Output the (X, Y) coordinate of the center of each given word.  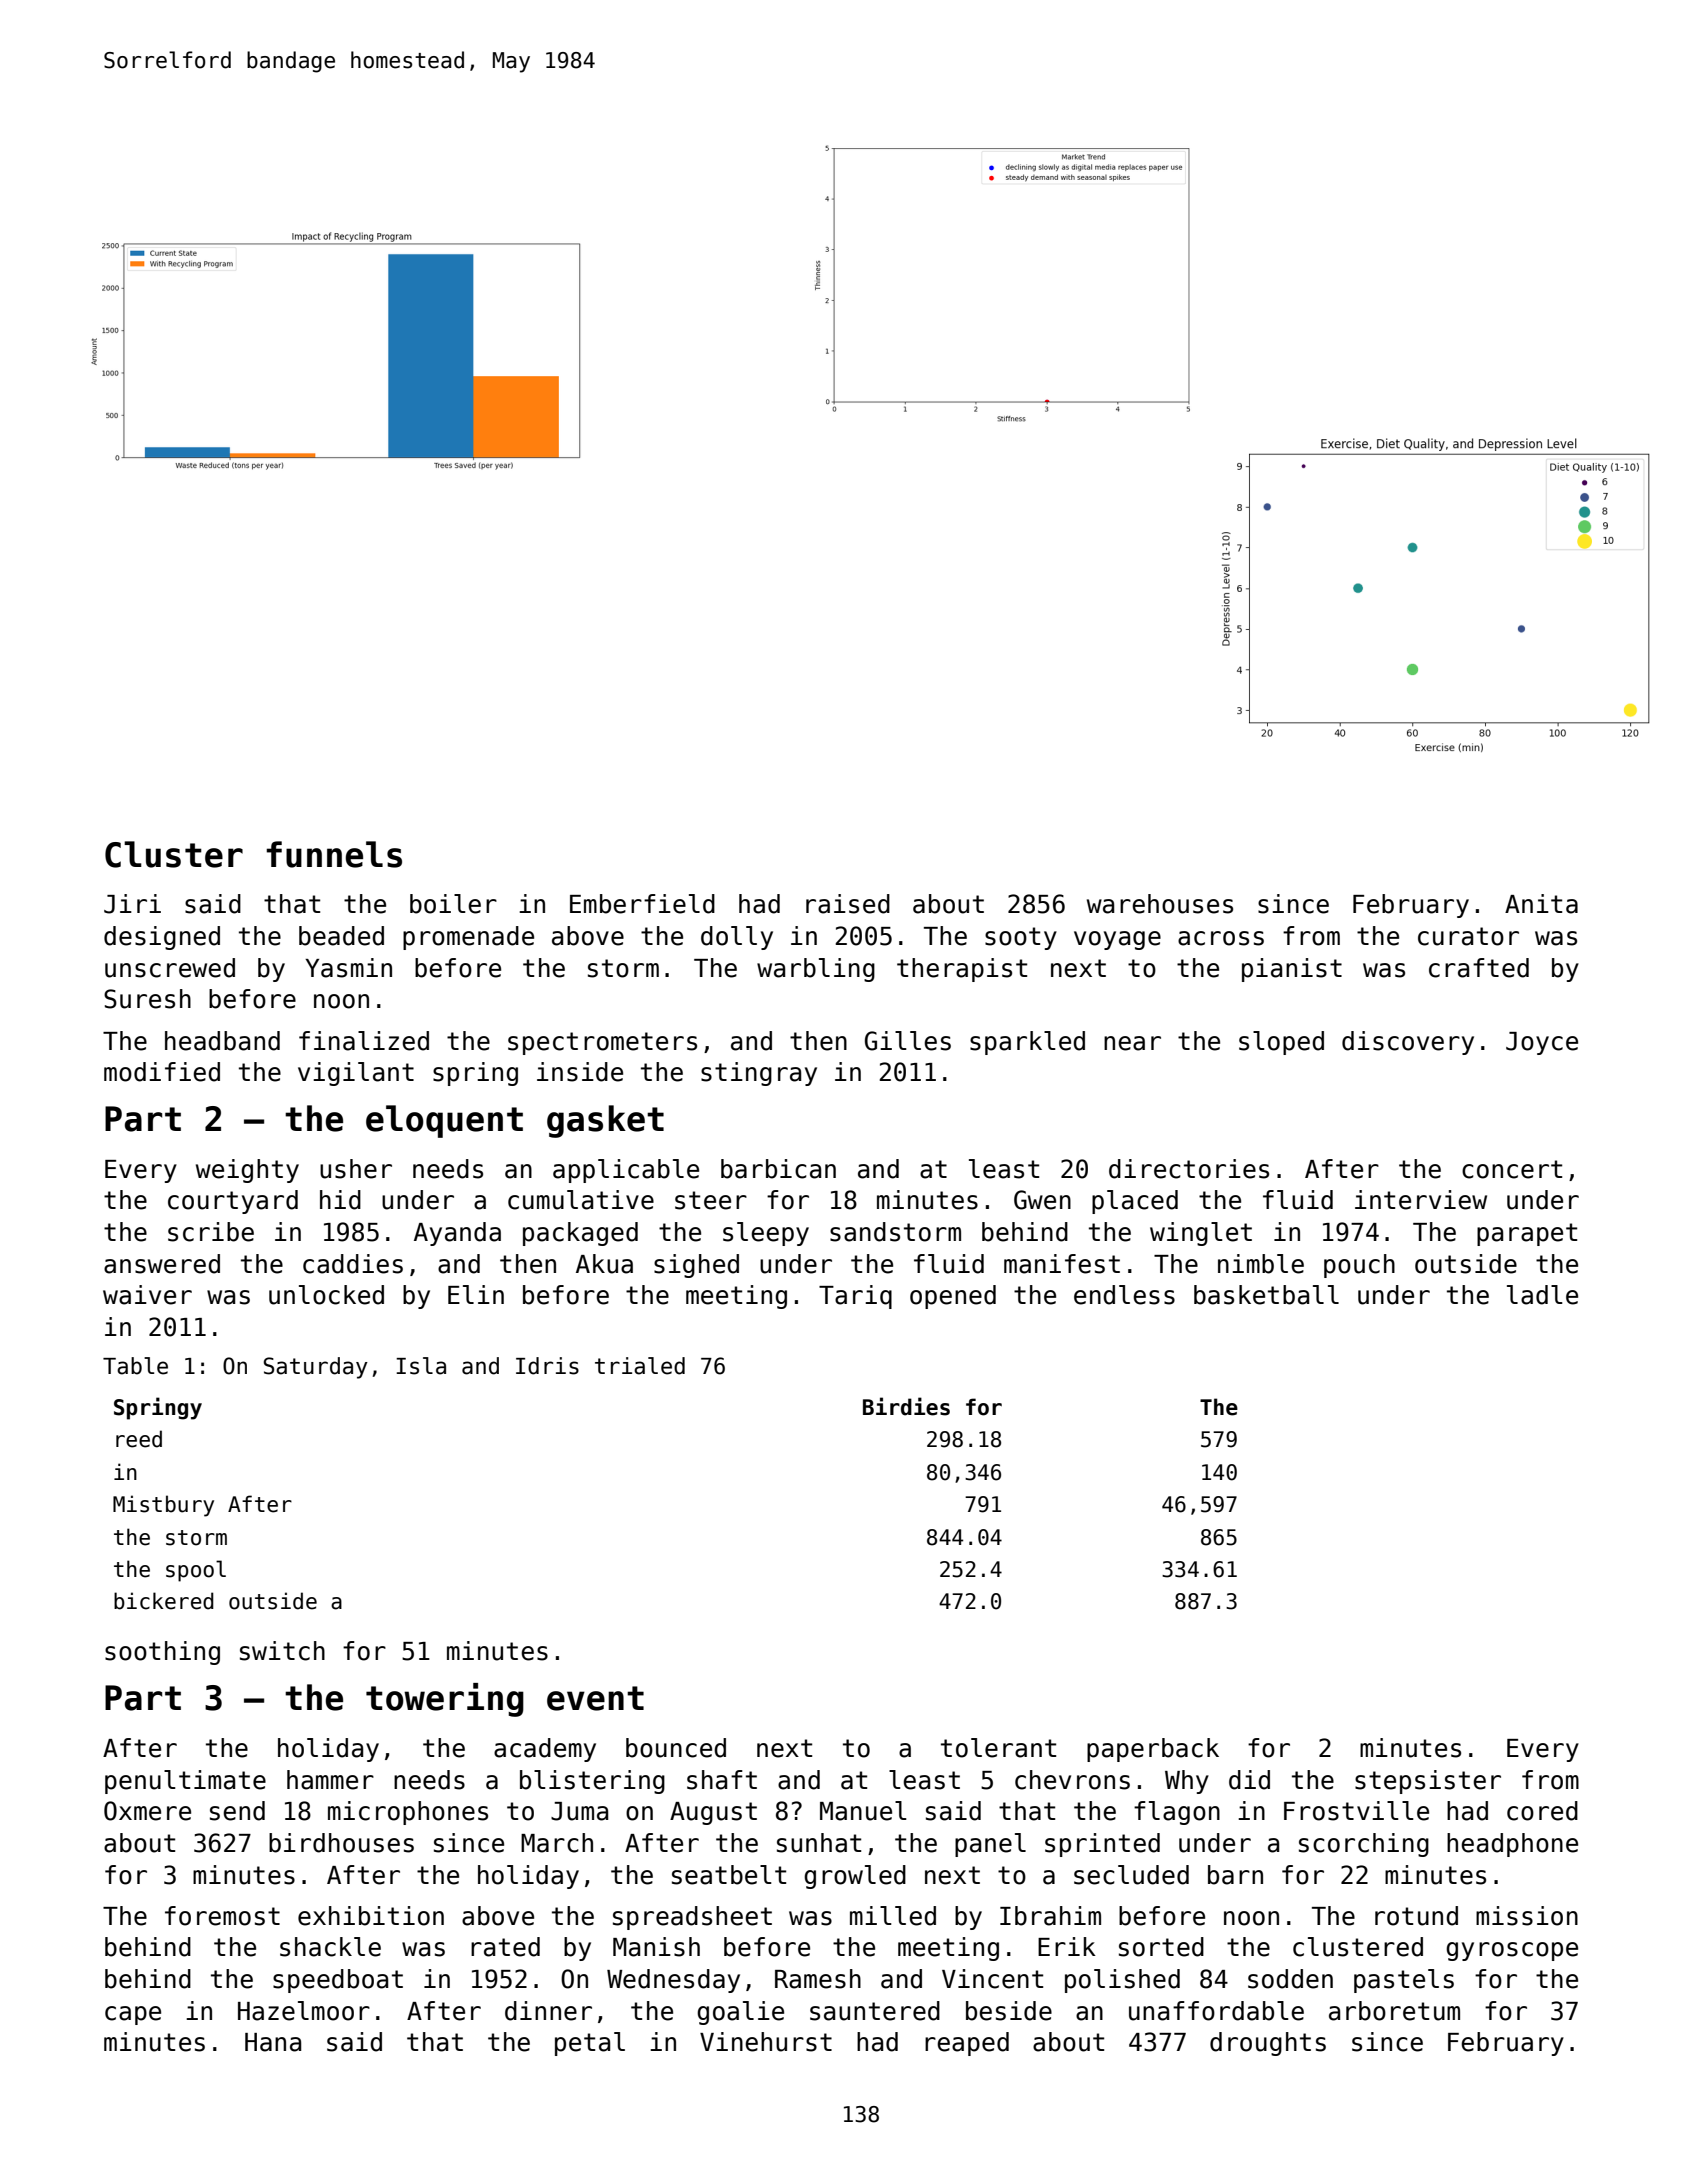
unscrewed (170, 968)
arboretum (1394, 2011)
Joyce (1542, 1043)
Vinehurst (766, 2042)
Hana (273, 2042)
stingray (759, 1074)
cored (1542, 1811)
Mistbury (163, 1506)
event (595, 1698)
